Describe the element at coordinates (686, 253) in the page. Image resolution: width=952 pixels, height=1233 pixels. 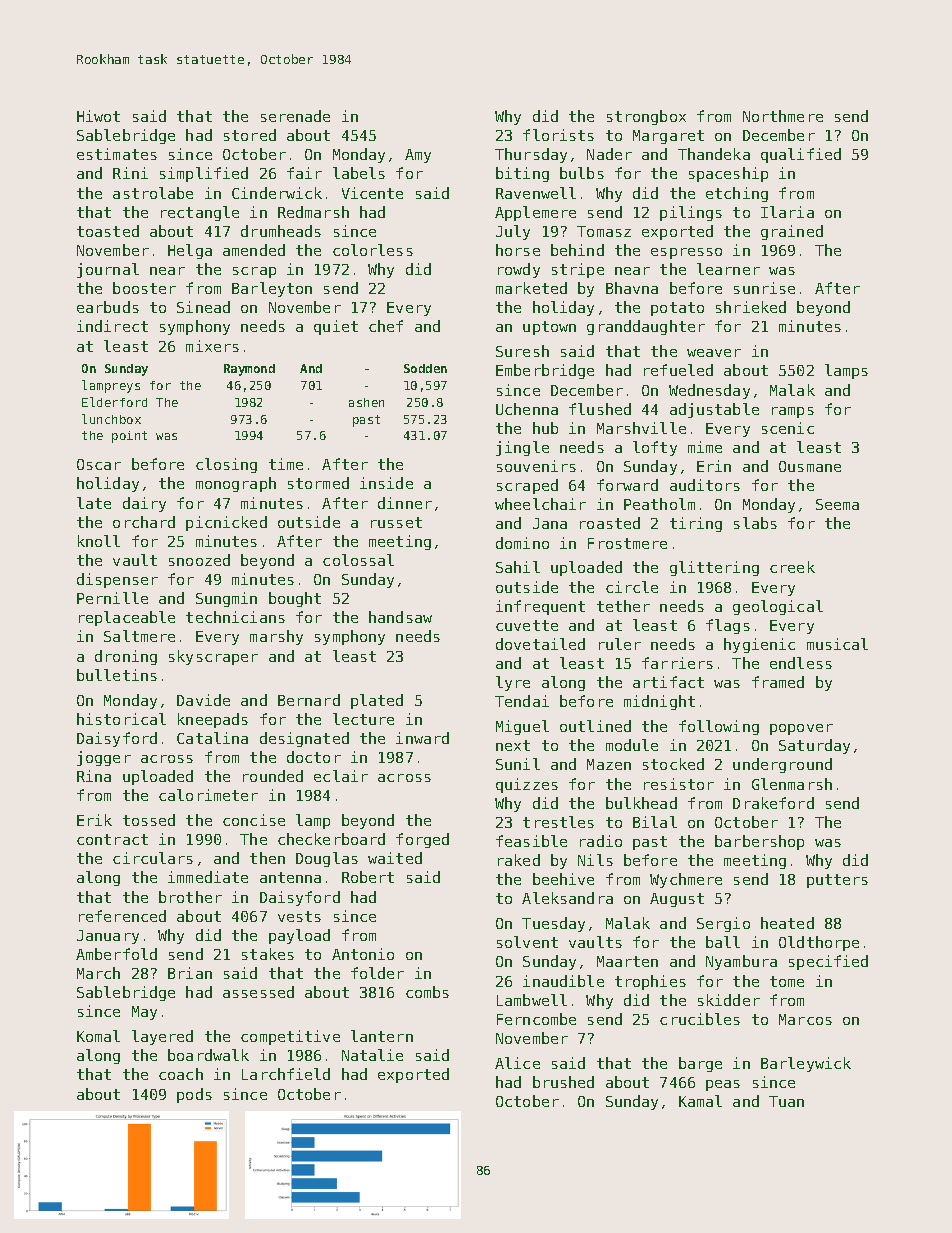
I see `espresso` at that location.
